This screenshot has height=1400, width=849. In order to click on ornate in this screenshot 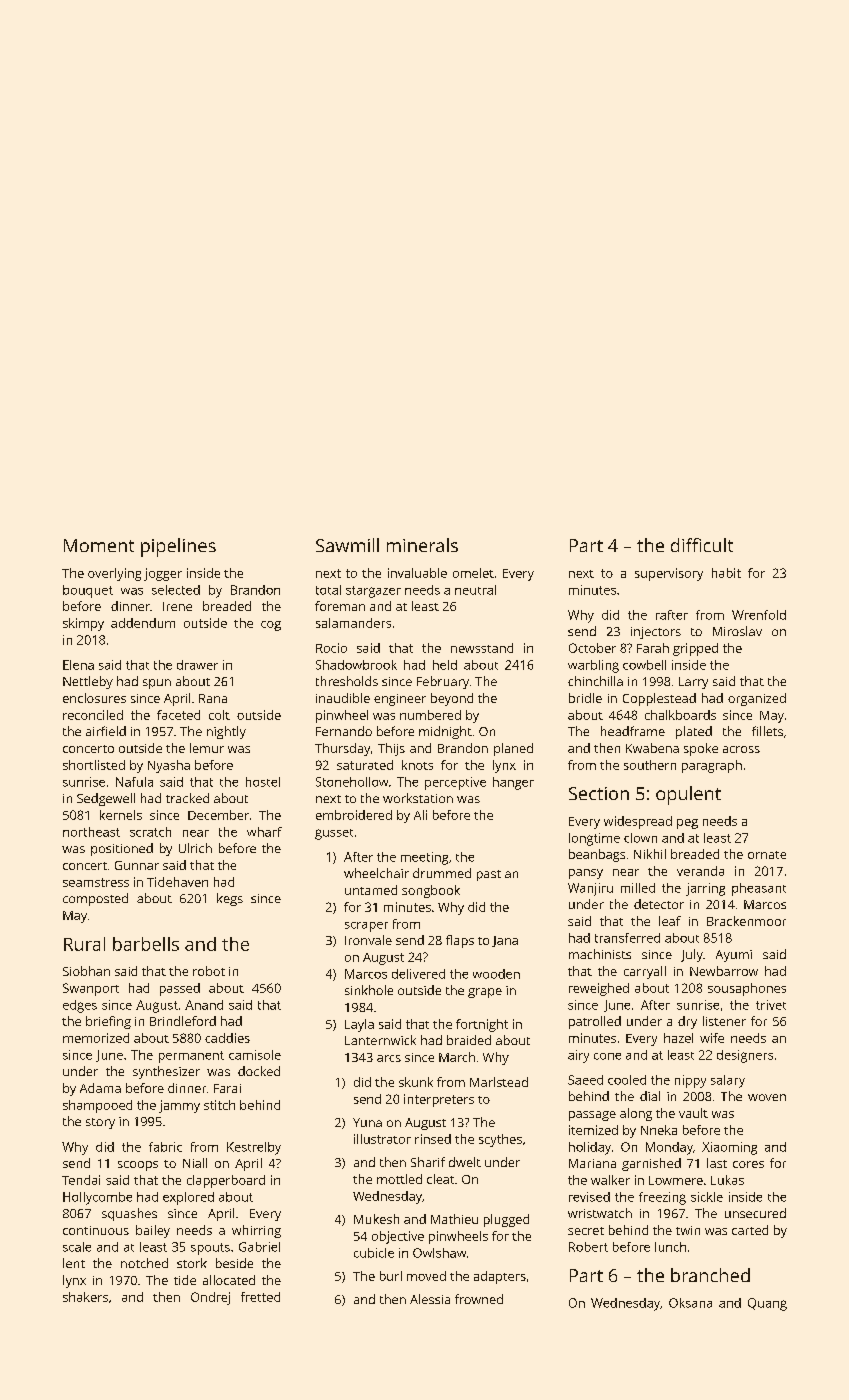, I will do `click(767, 855)`.
